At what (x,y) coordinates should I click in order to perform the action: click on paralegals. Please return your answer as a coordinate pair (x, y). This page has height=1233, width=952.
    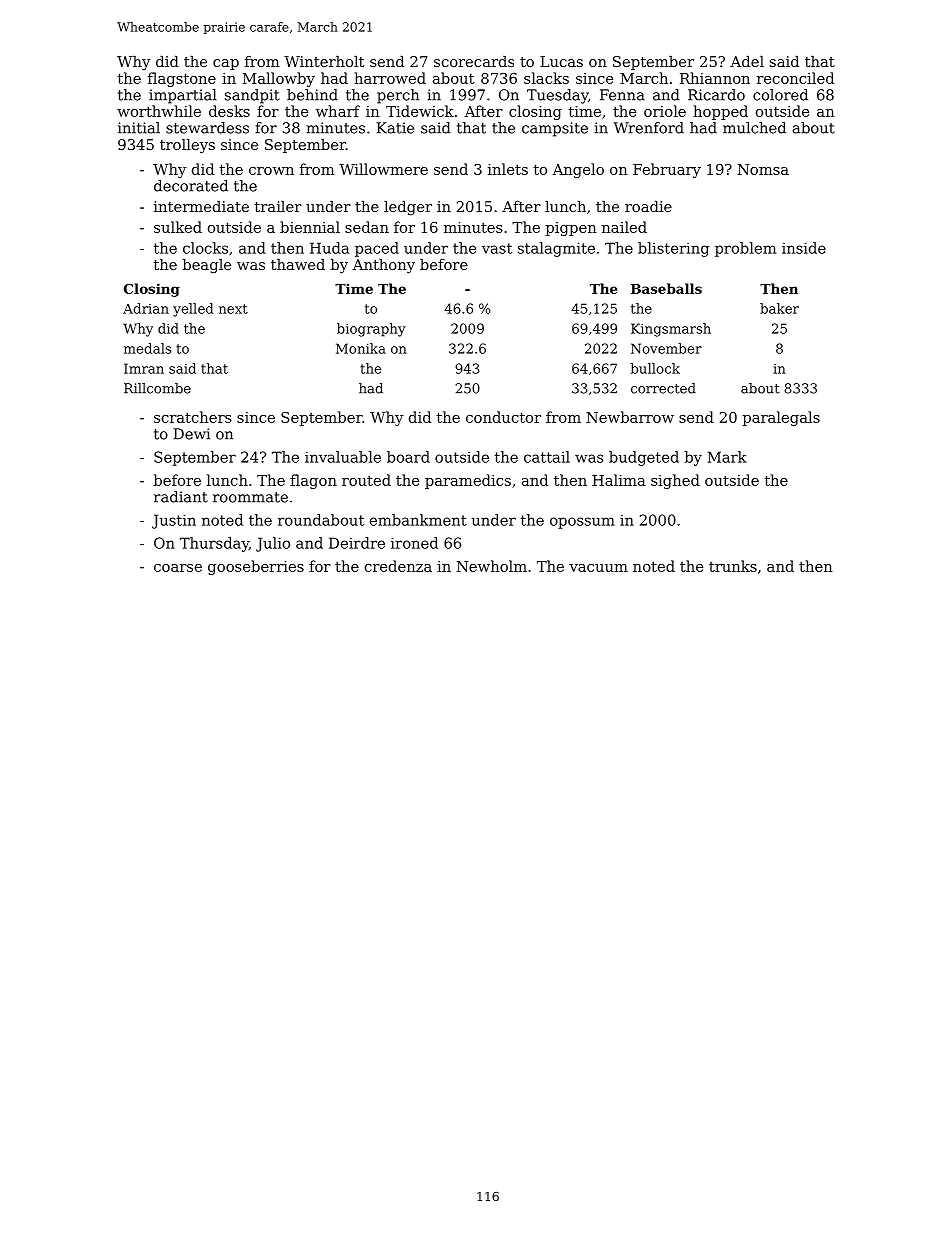
    Looking at the image, I should click on (781, 418).
